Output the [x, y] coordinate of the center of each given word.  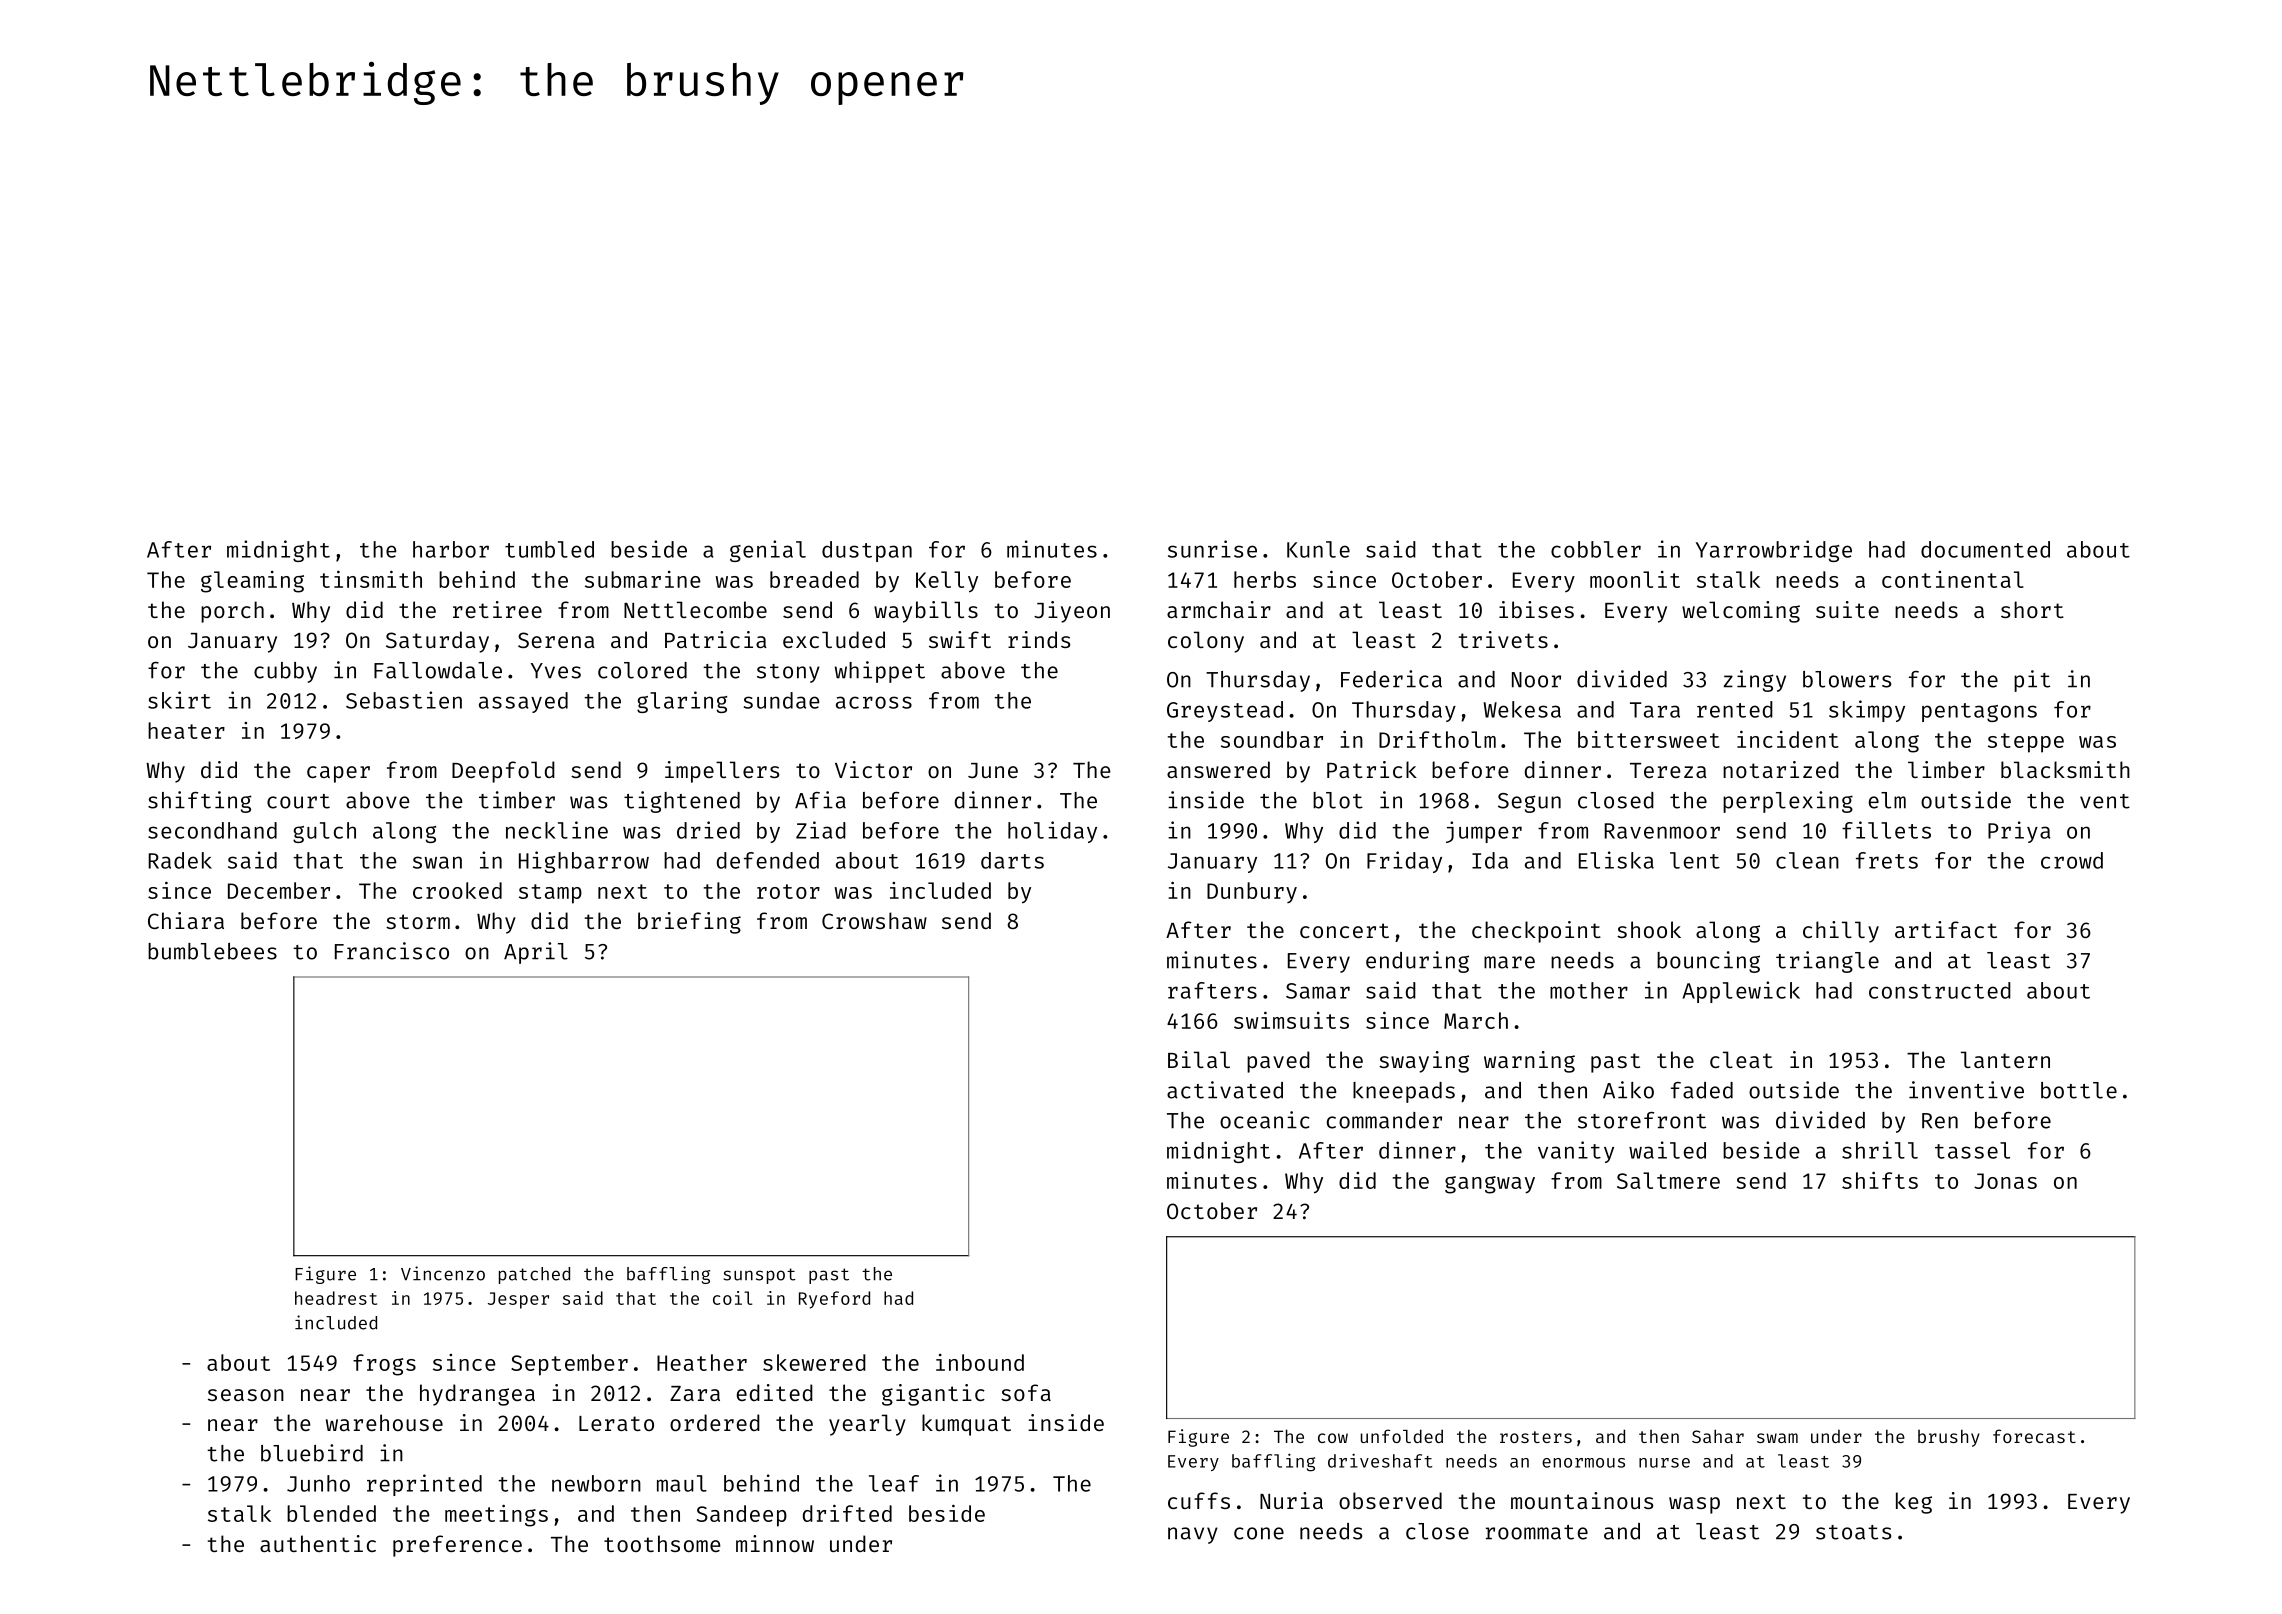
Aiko [1628, 1090]
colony [1206, 642]
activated [1225, 1090]
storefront [1642, 1120]
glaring [682, 702]
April [536, 953]
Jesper [518, 1300]
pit [2032, 681]
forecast [2034, 1436]
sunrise [1212, 549]
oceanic [1265, 1120]
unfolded [1402, 1436]
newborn [596, 1483]
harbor [451, 549]
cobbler [1596, 549]
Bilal [1199, 1059]
